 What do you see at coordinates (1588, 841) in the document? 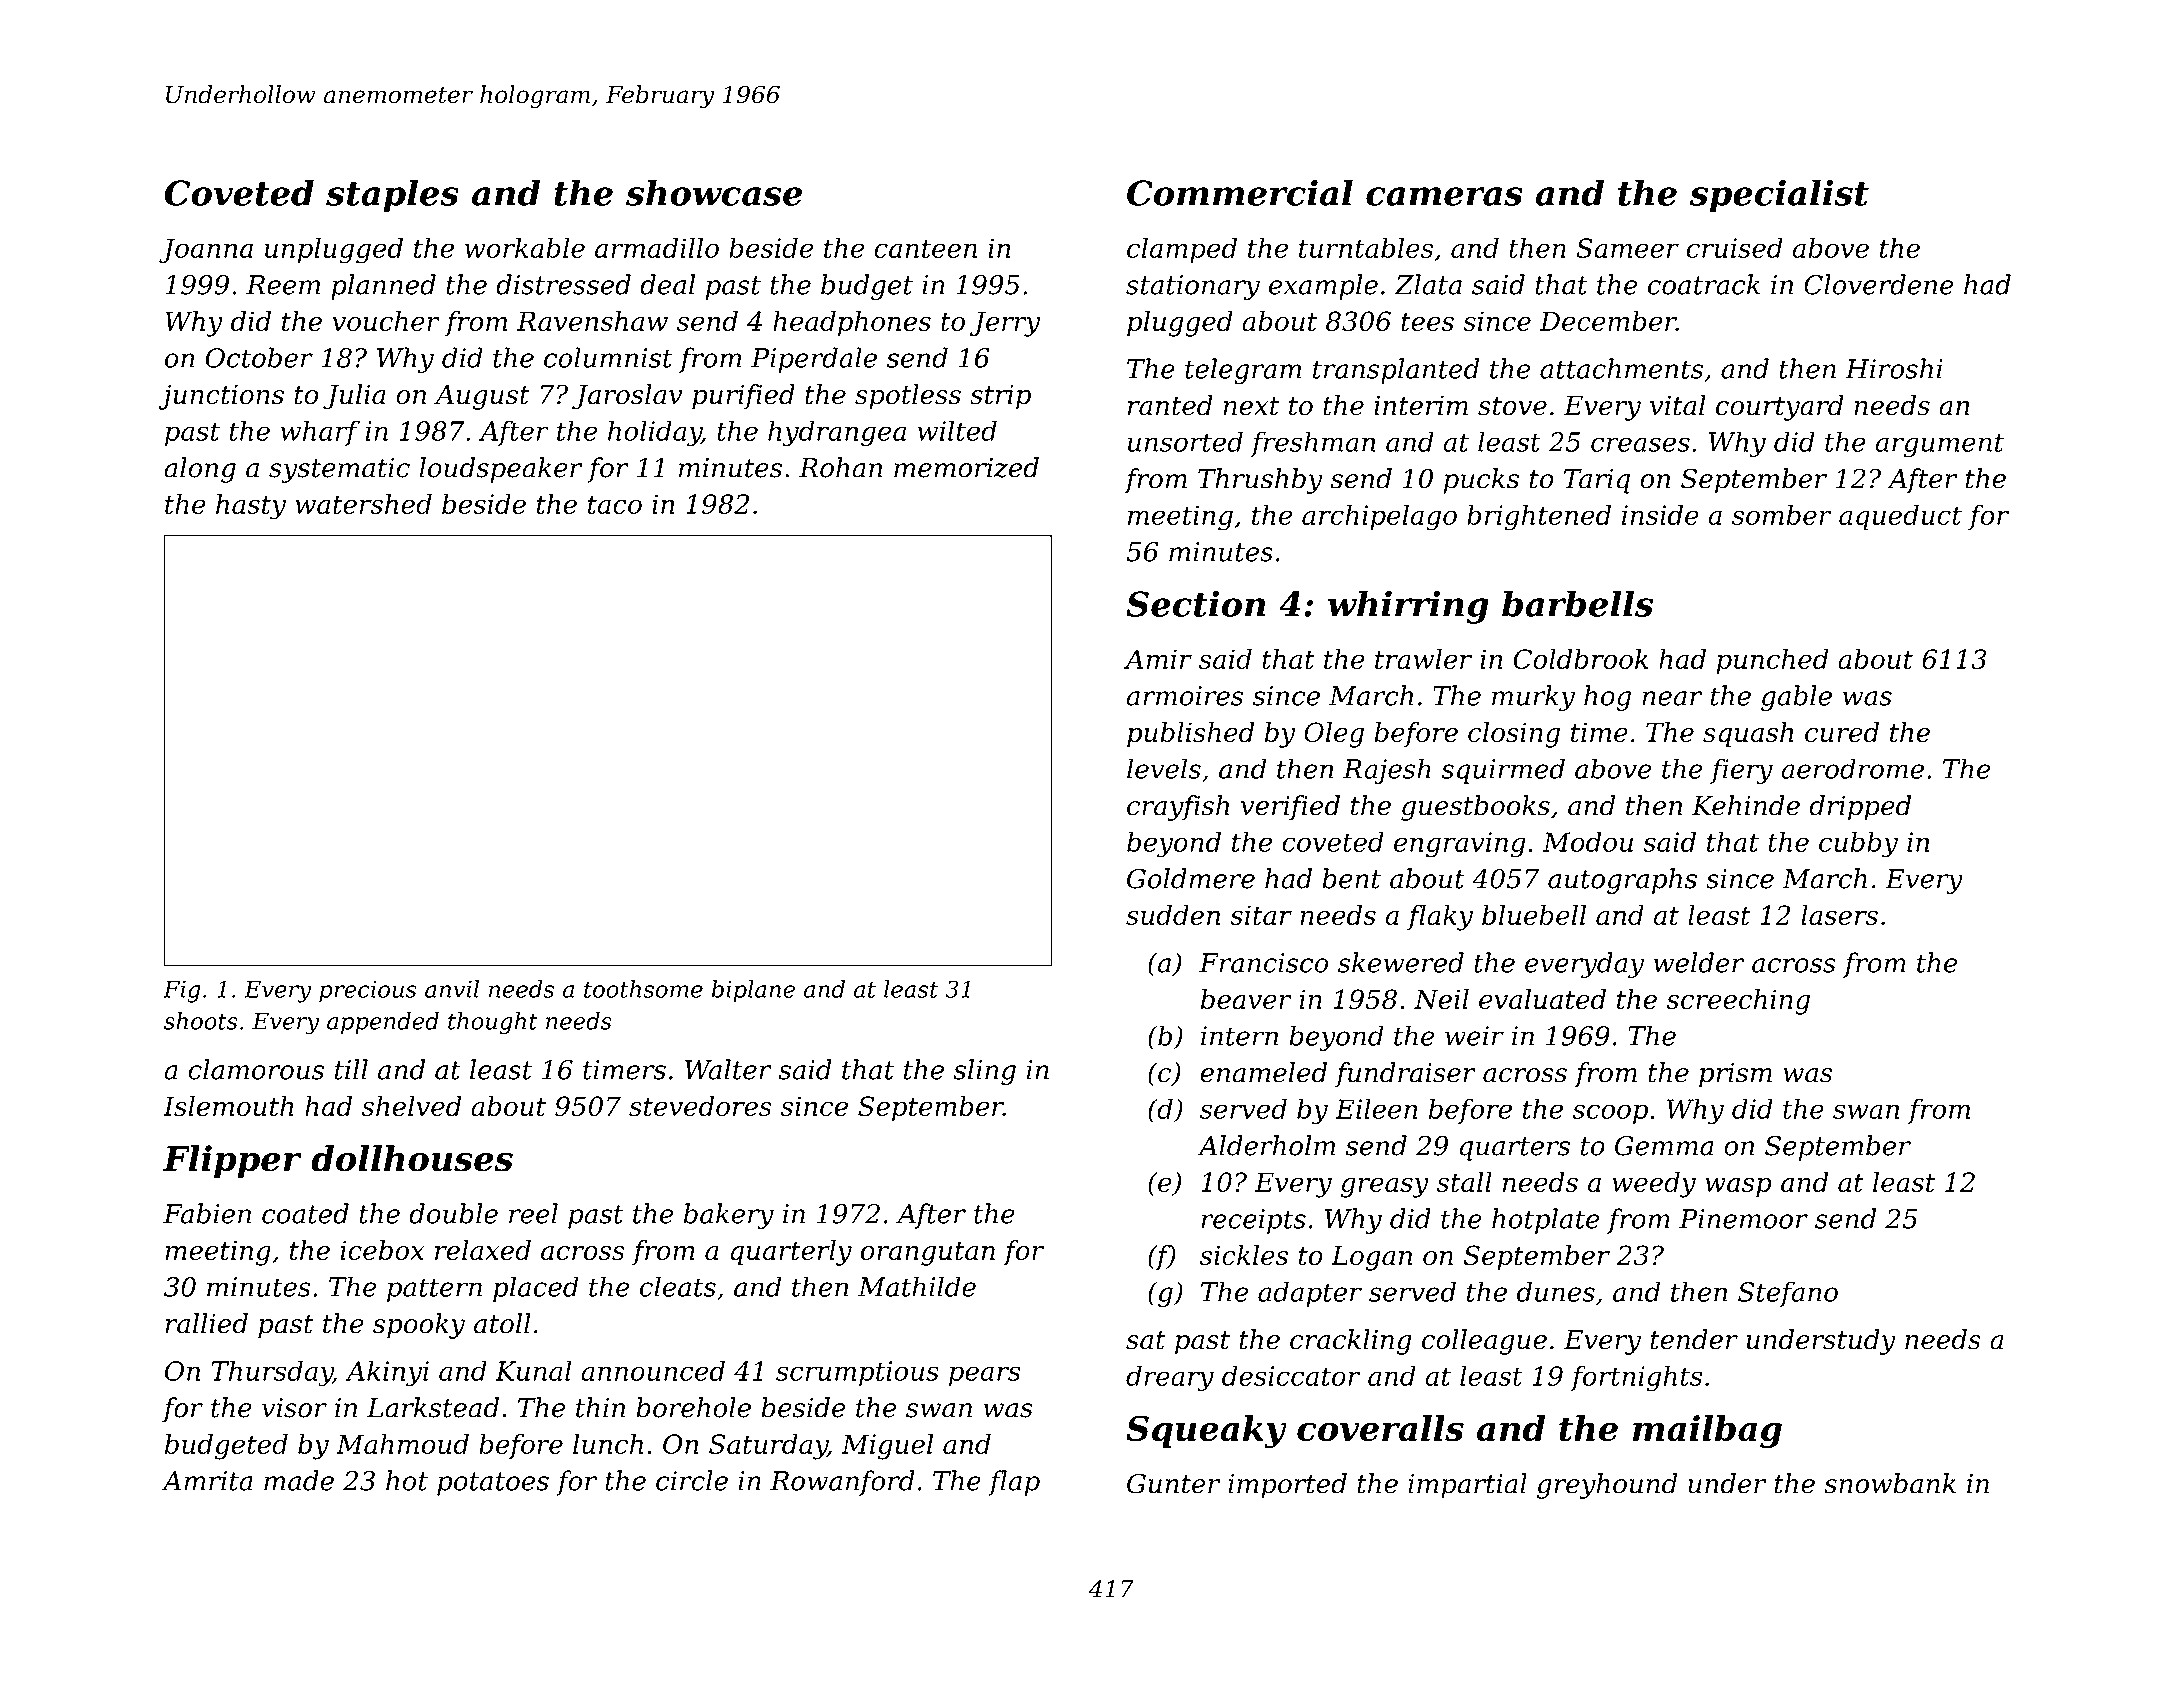
I see `Modou` at bounding box center [1588, 841].
